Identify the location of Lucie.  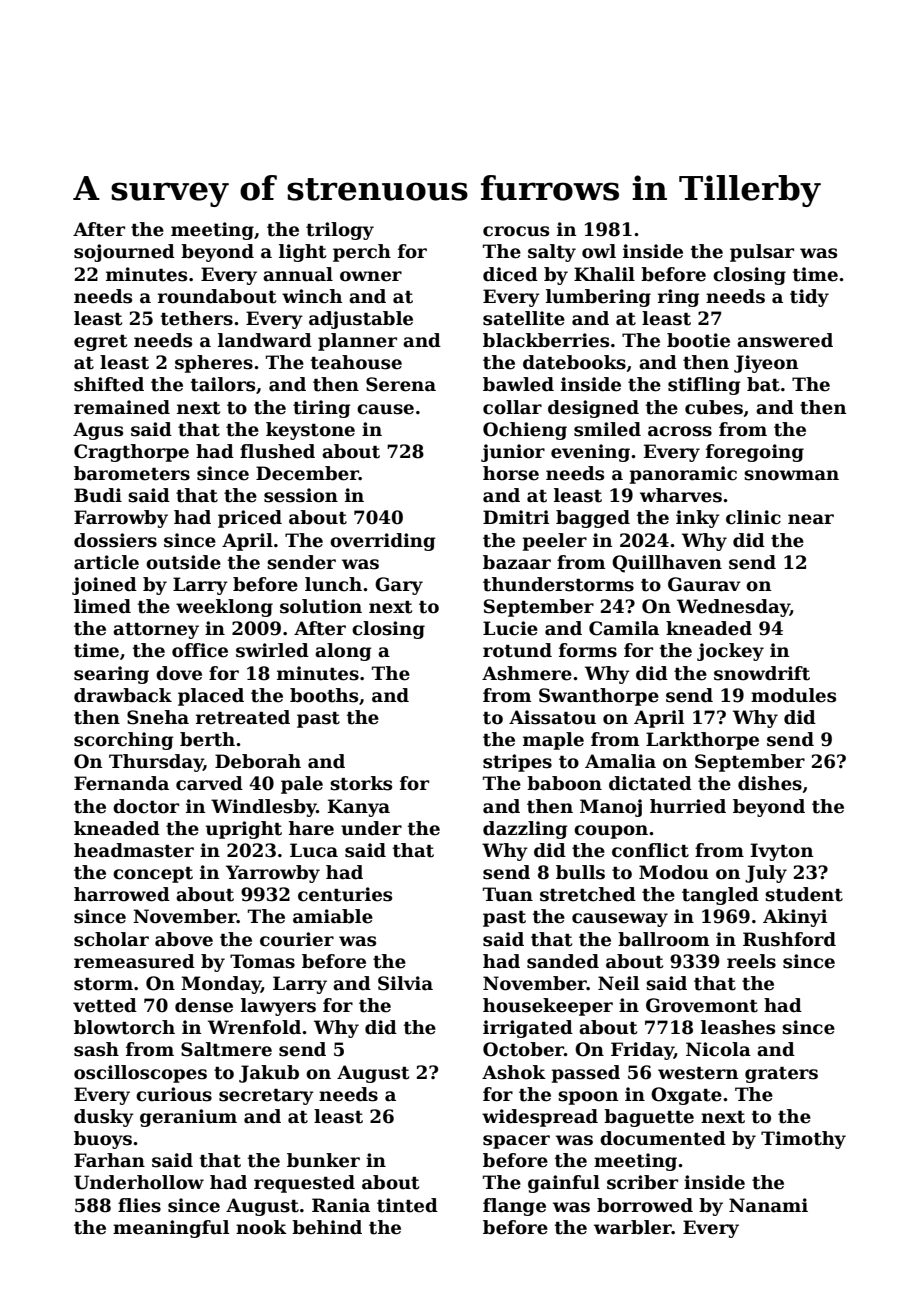
(510, 628).
